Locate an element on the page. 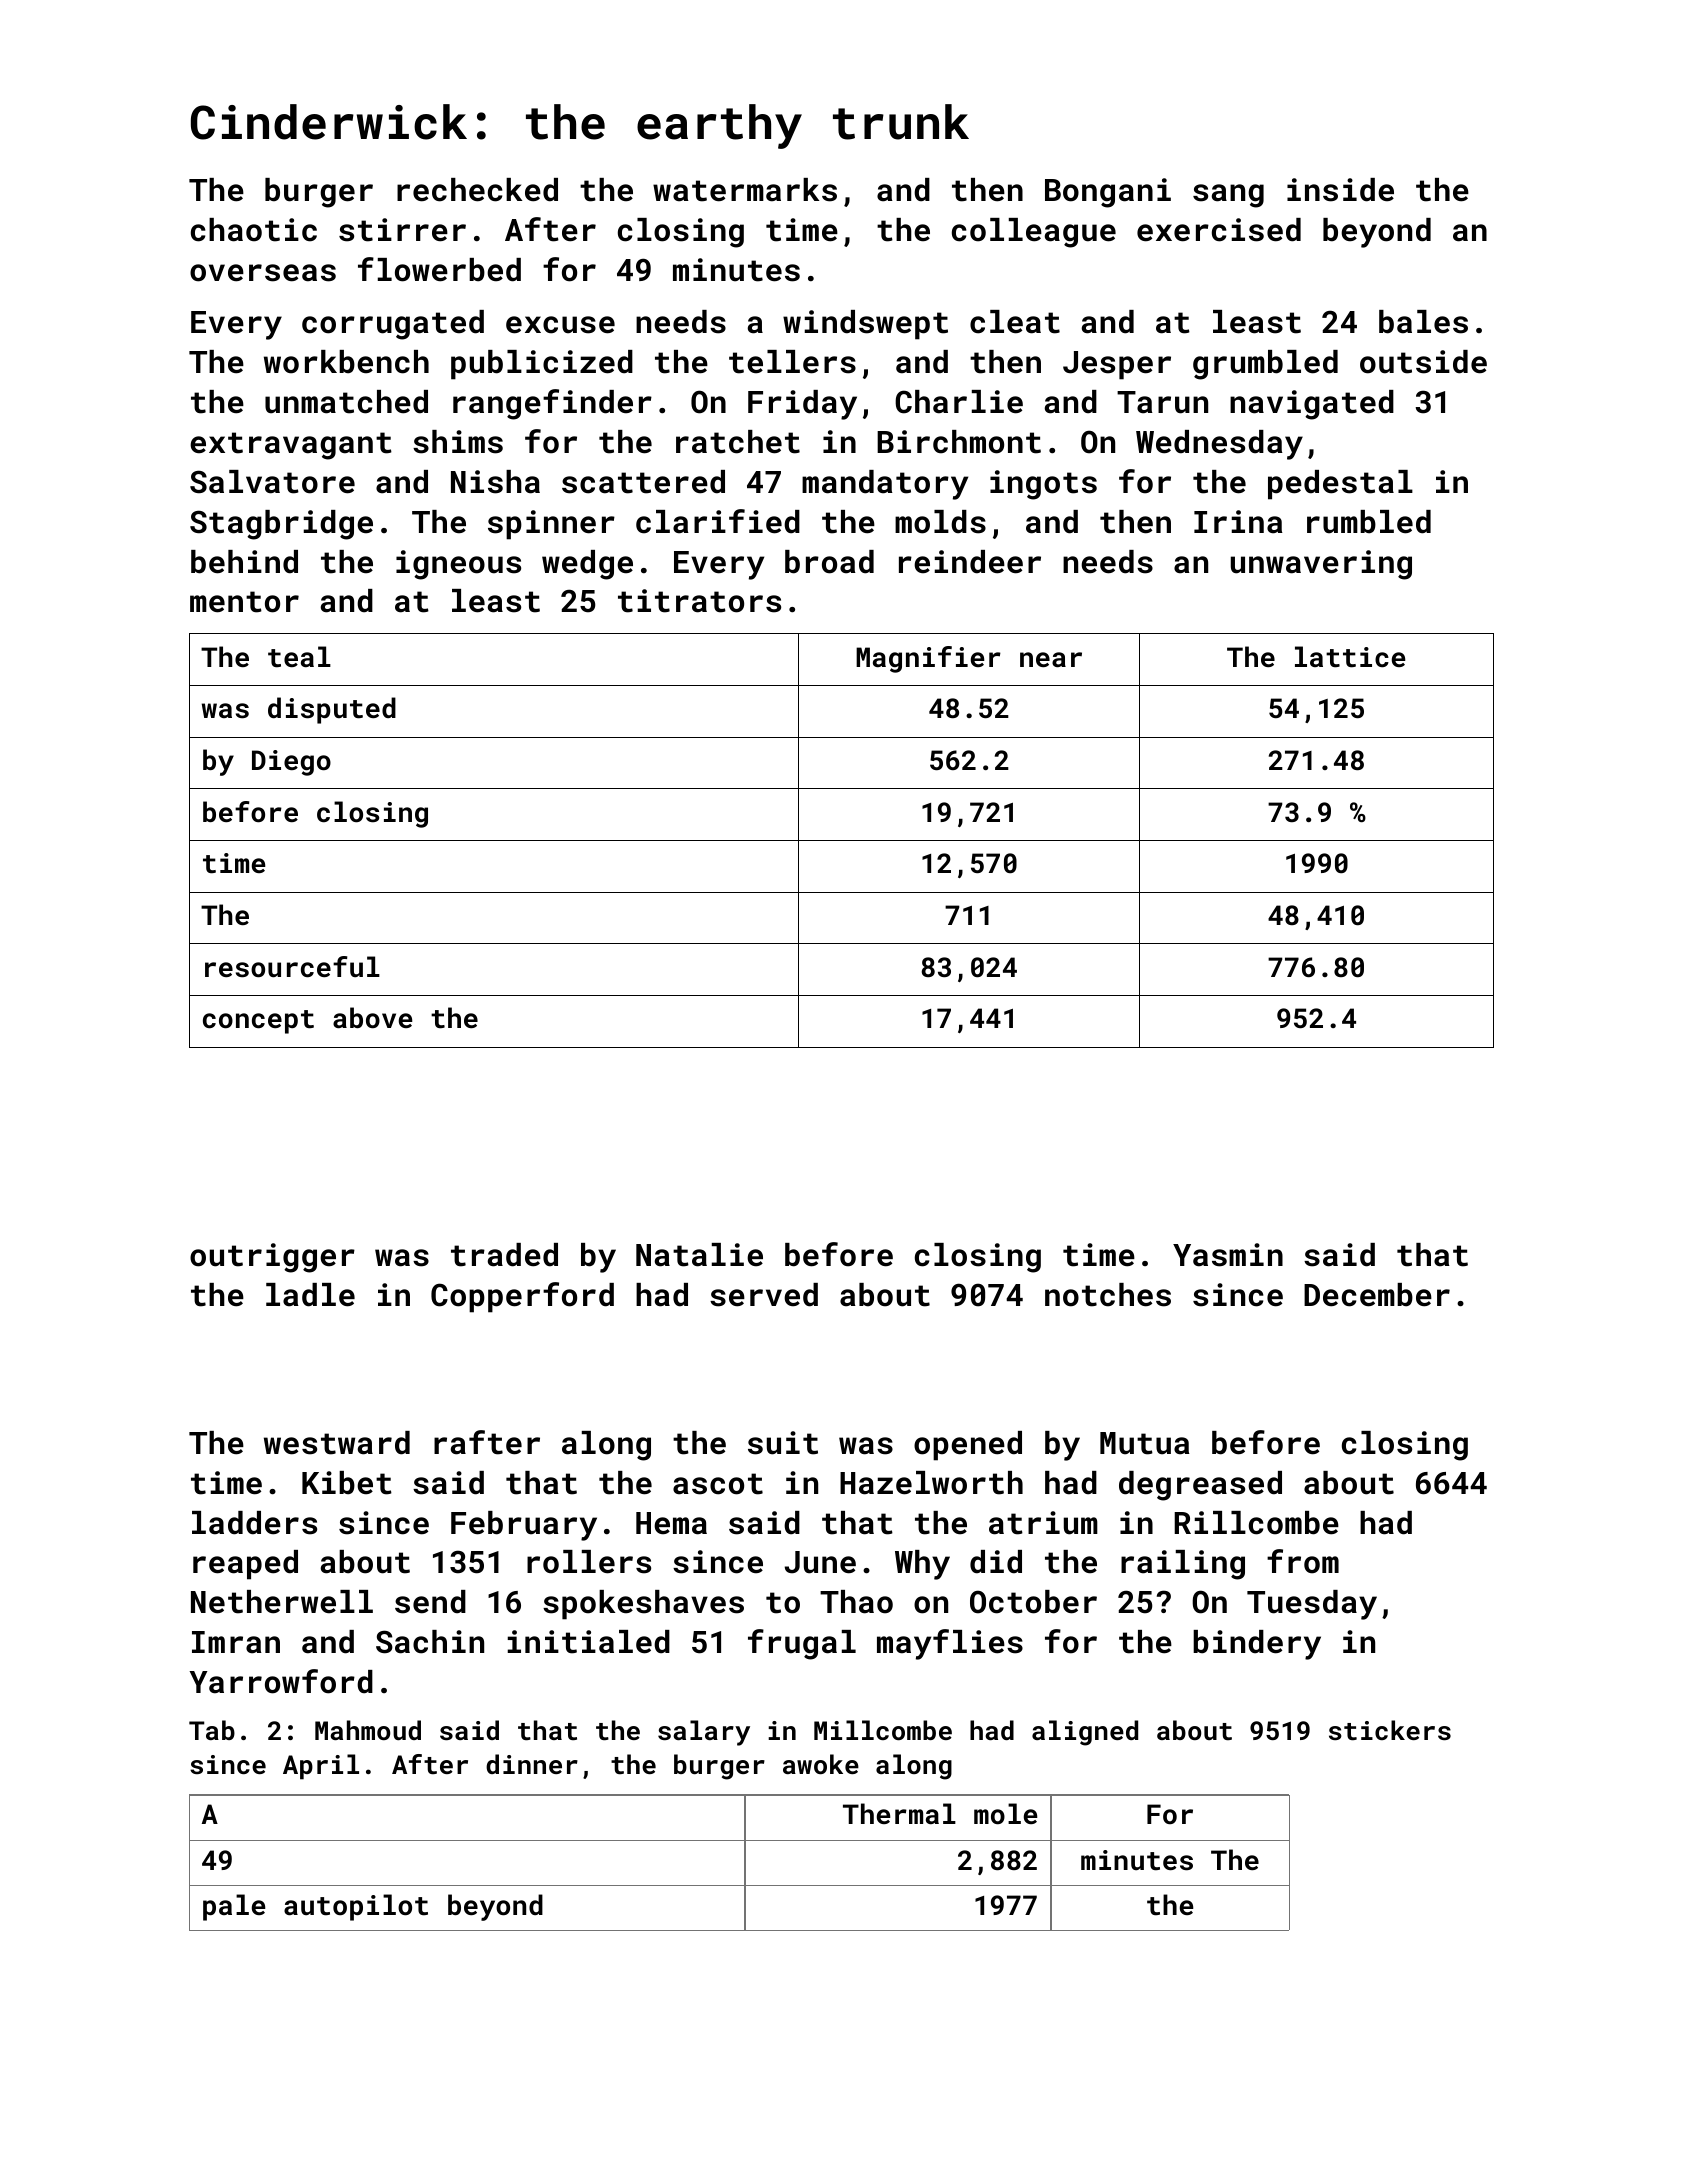  Wednesday is located at coordinates (1219, 445).
